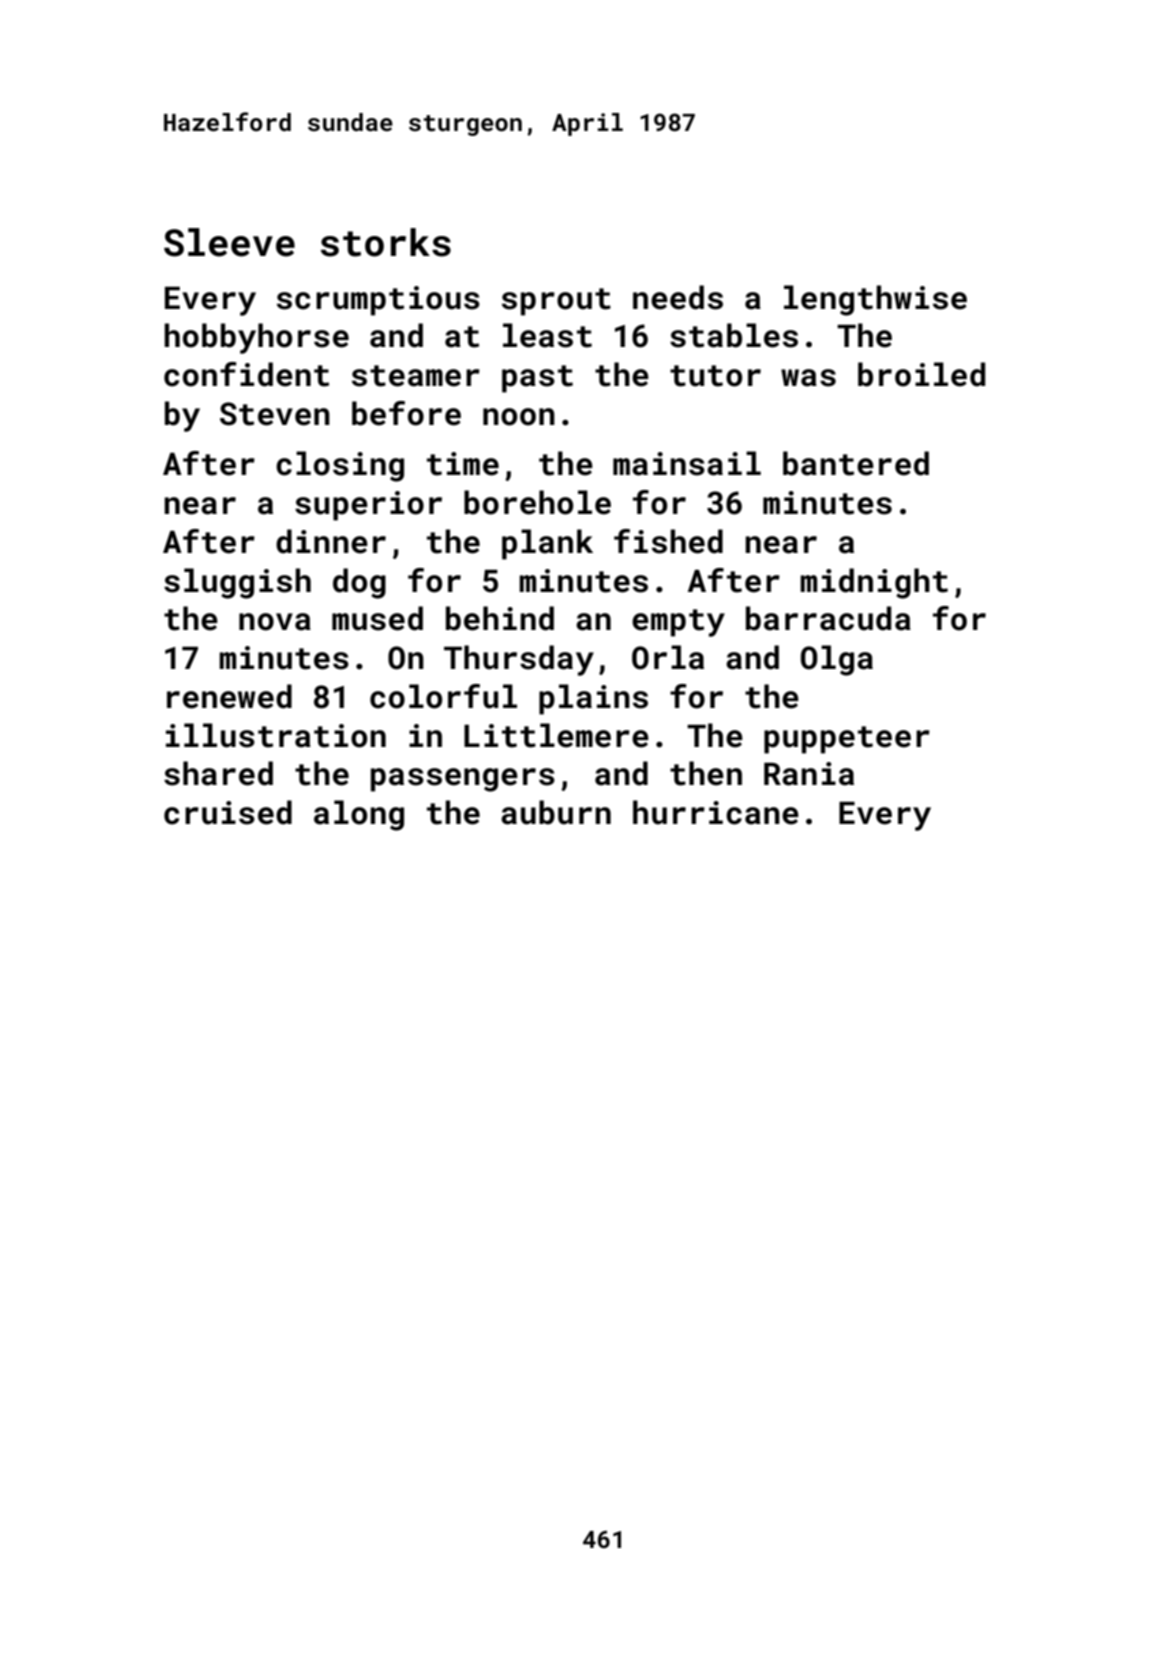  I want to click on shared, so click(218, 773).
